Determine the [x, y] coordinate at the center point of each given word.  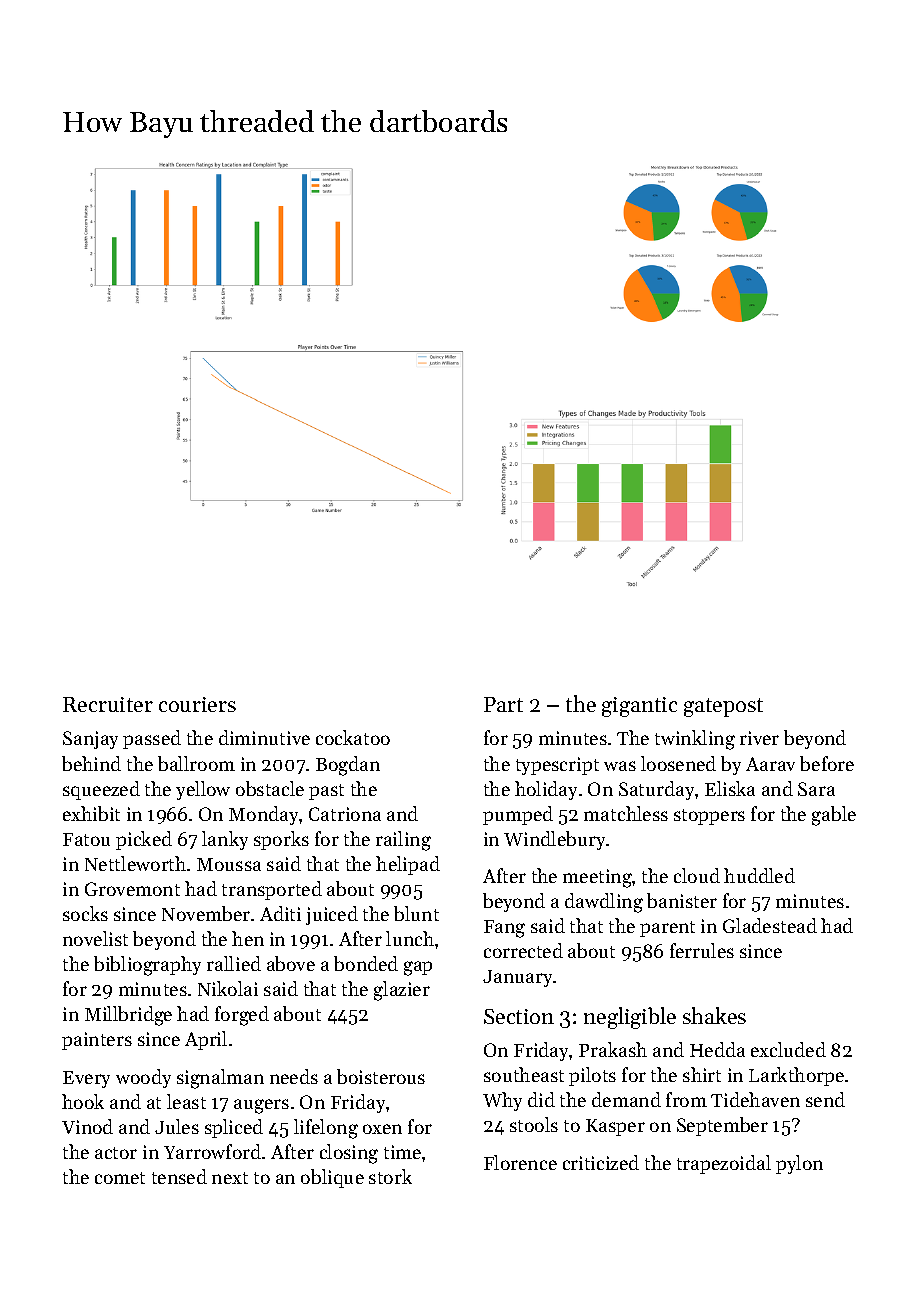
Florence [520, 1162]
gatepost [723, 707]
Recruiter [108, 704]
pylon [799, 1164]
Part [503, 704]
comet [120, 1178]
